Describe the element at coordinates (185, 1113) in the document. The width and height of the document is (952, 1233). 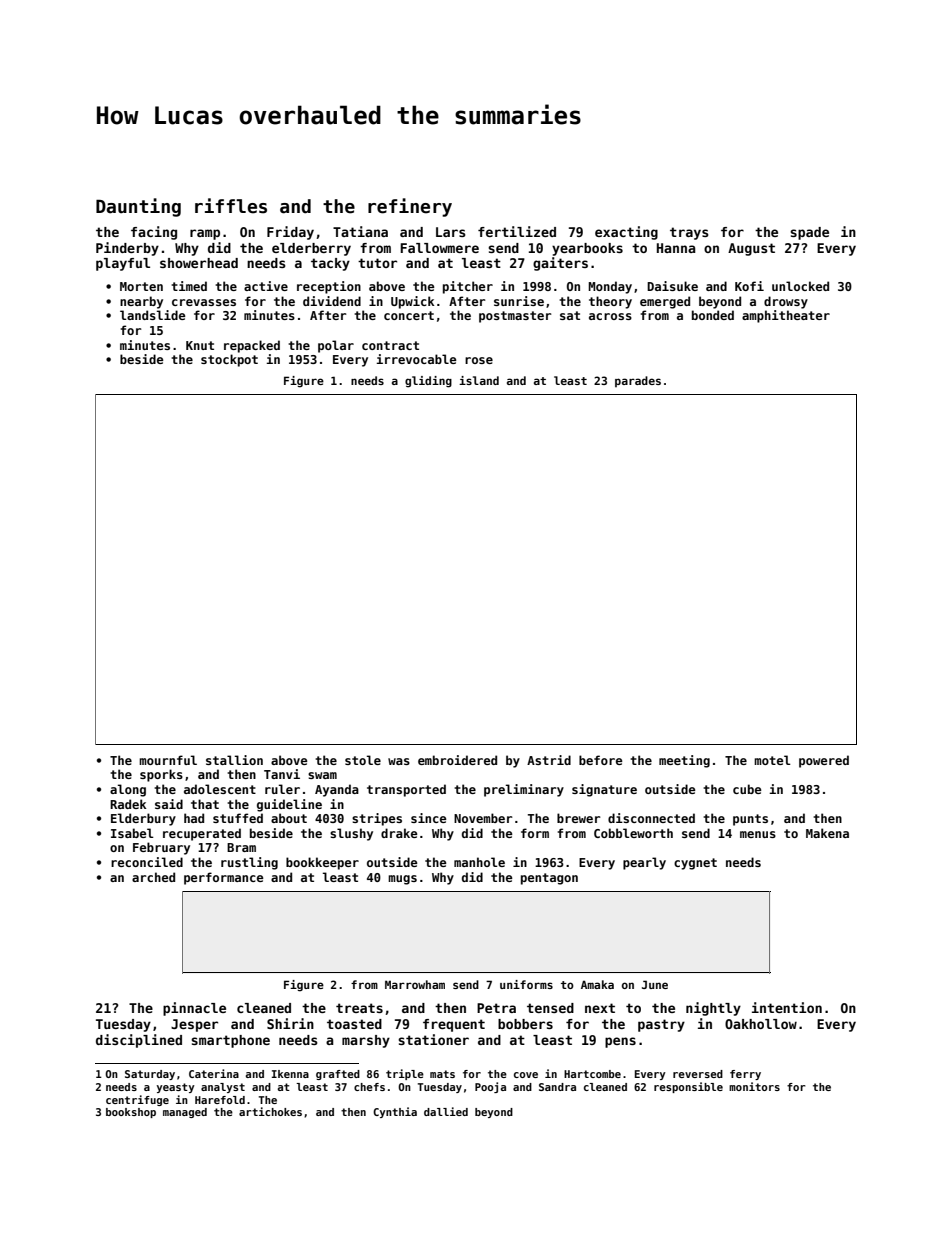
I see `managed` at that location.
